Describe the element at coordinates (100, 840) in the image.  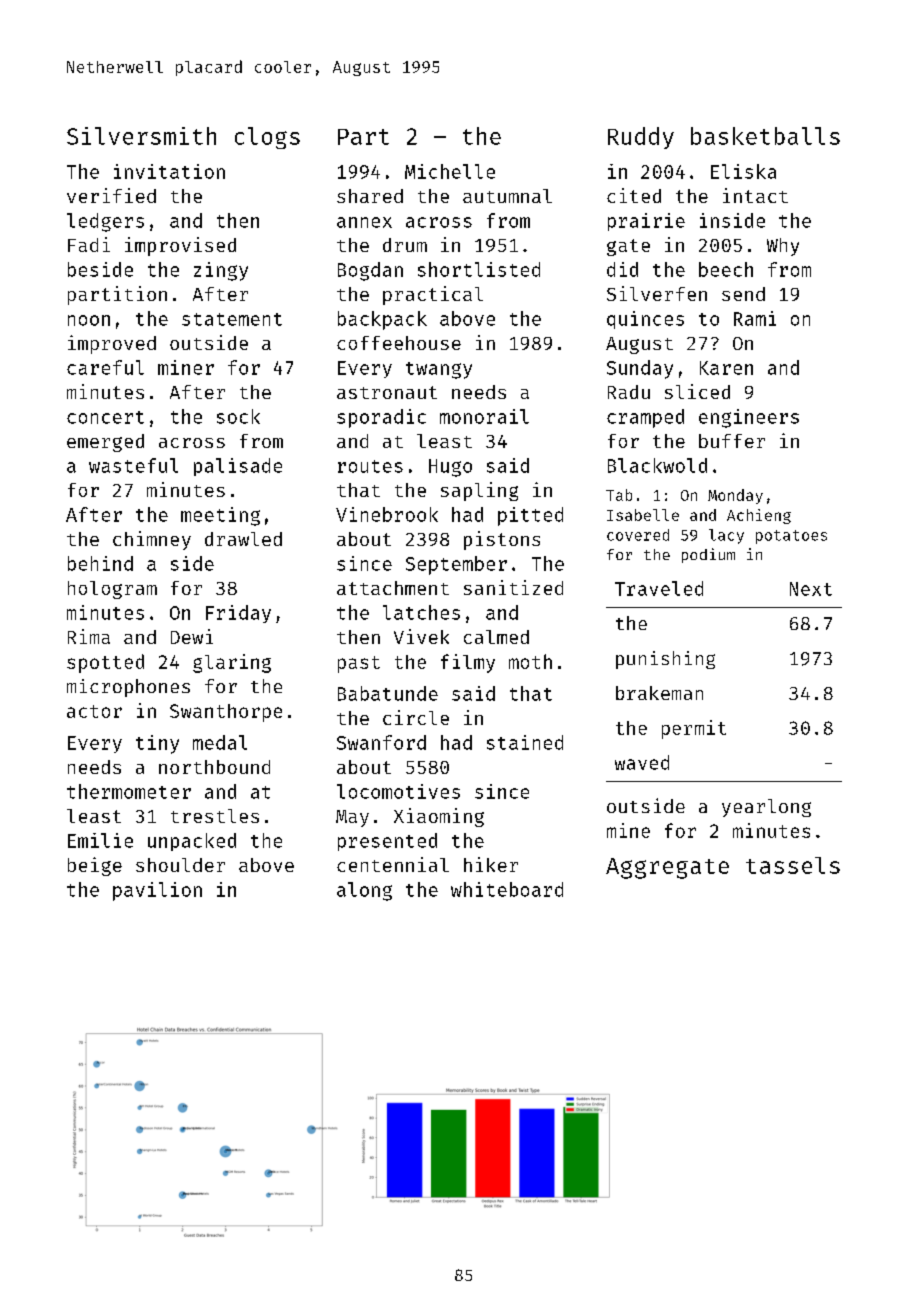
I see `Emilie` at that location.
